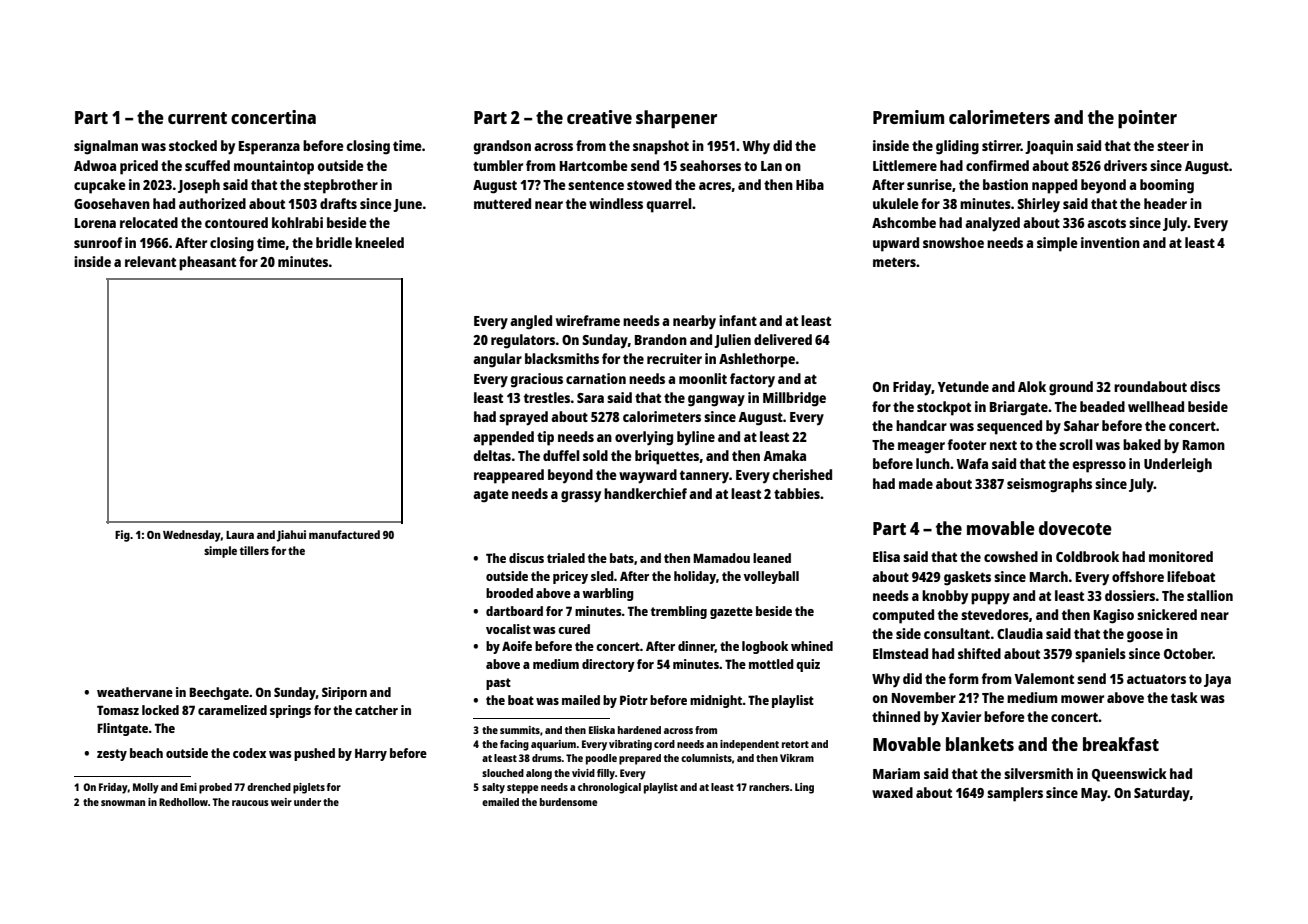 This screenshot has width=1308, height=924. What do you see at coordinates (1075, 528) in the screenshot?
I see `dovecote` at bounding box center [1075, 528].
